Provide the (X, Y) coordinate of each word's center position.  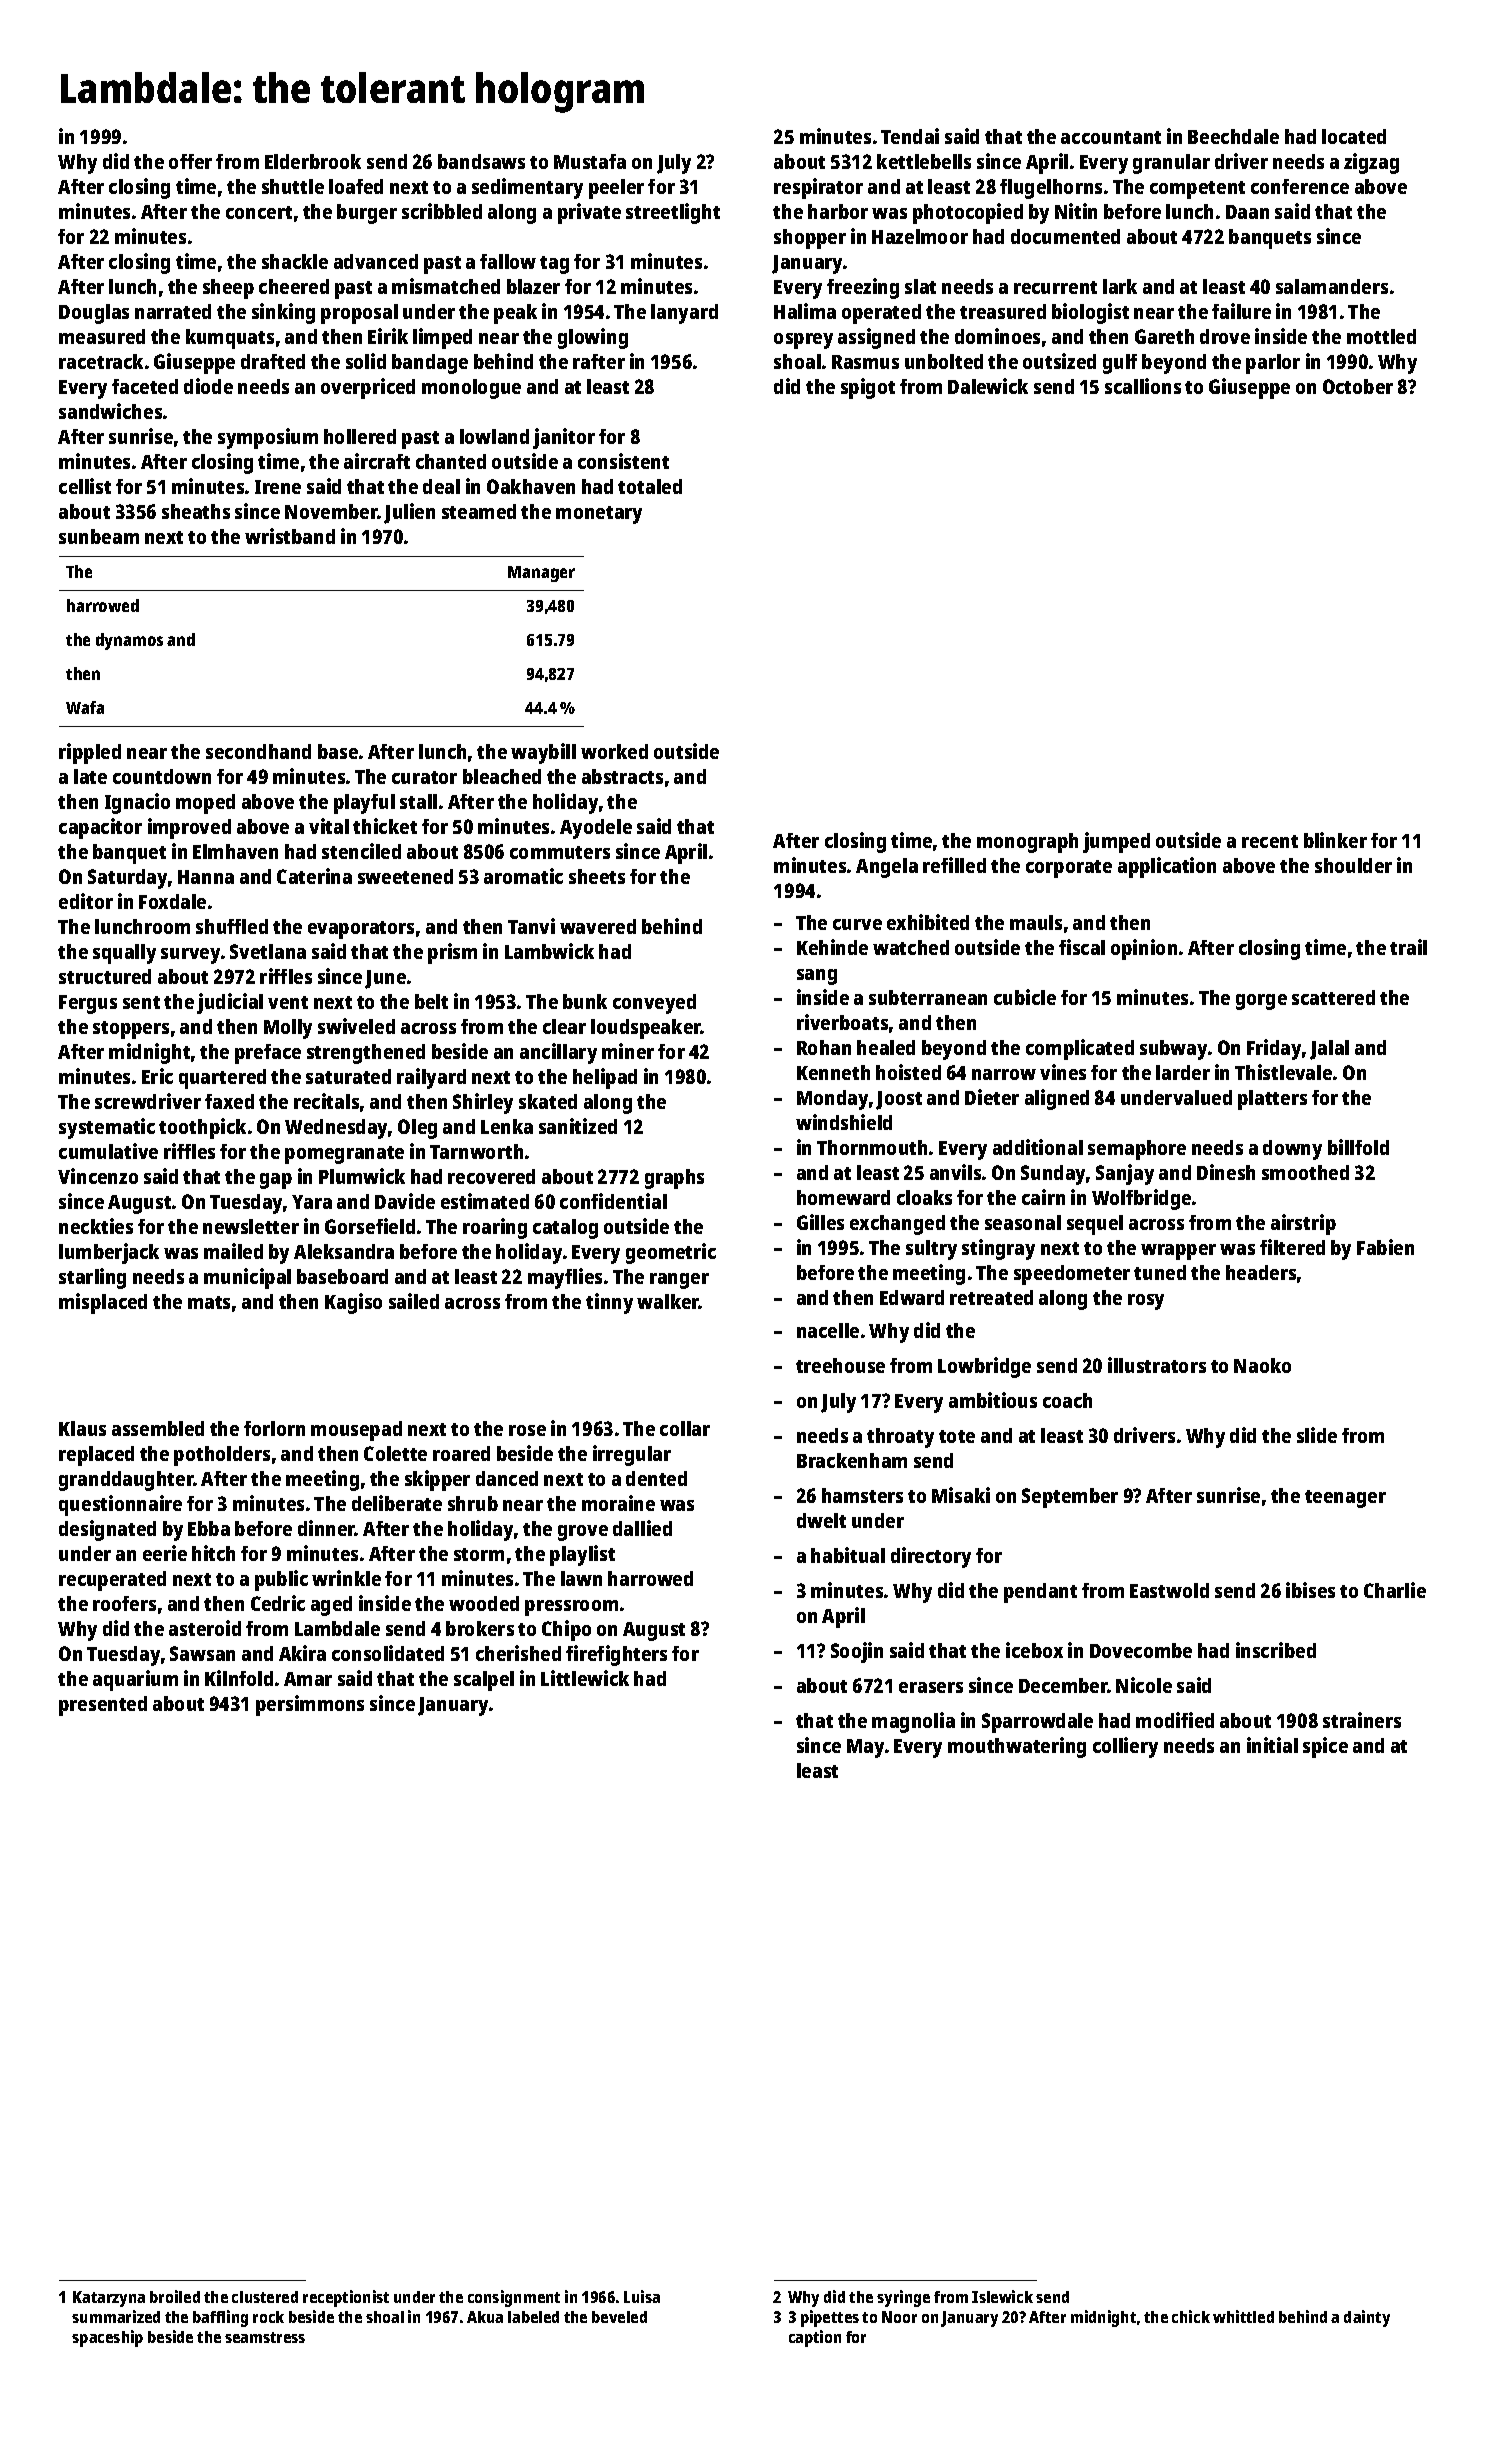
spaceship (107, 2338)
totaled (650, 486)
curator (424, 777)
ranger (679, 1281)
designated (107, 1530)
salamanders (1332, 286)
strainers (1362, 1720)
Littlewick (585, 1678)
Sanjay (1125, 1174)
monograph (1027, 843)
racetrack (101, 361)
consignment (514, 2298)
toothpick (202, 1128)
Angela (887, 868)
